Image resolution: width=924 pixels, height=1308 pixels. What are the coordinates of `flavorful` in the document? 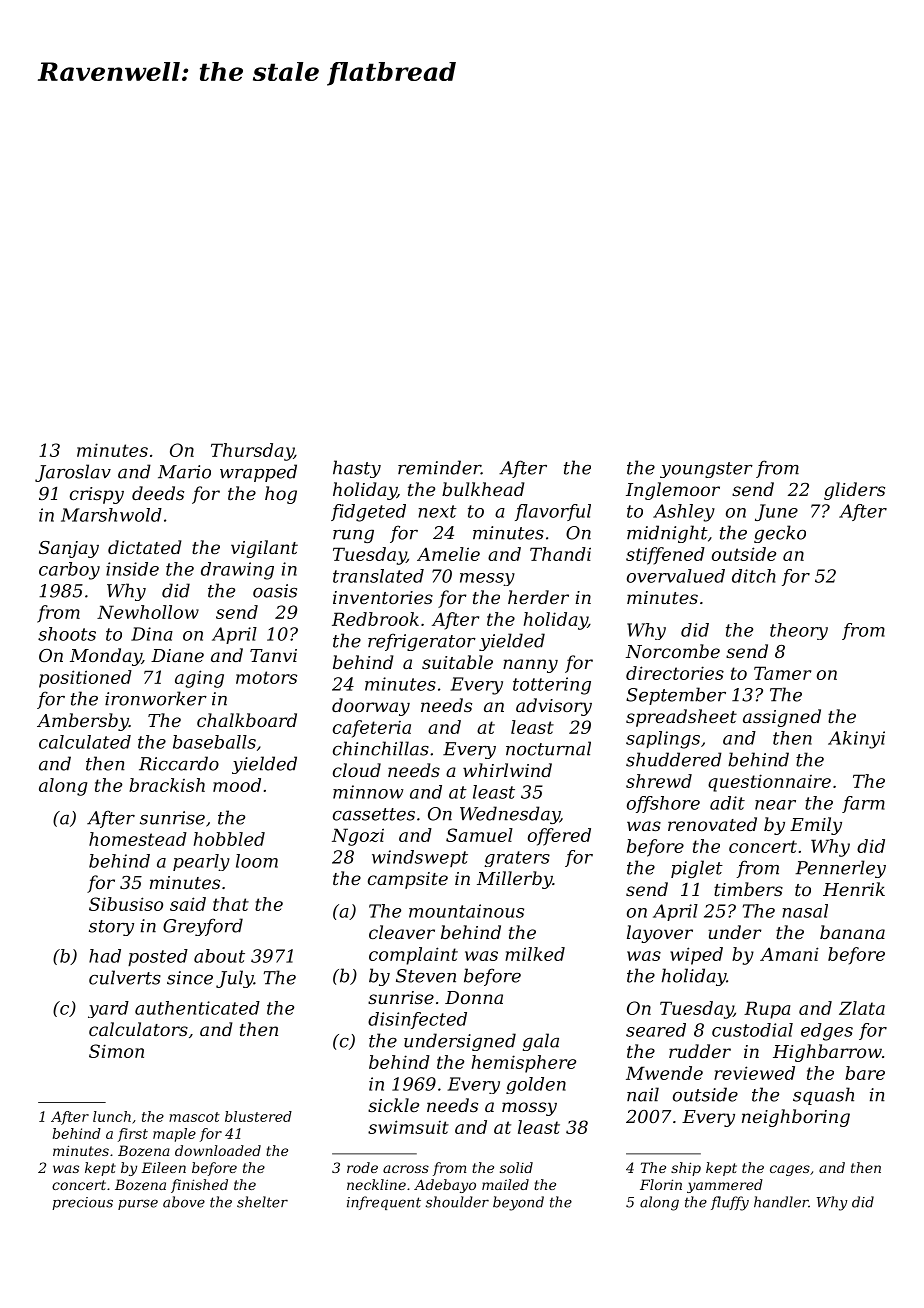 It's located at (553, 512).
